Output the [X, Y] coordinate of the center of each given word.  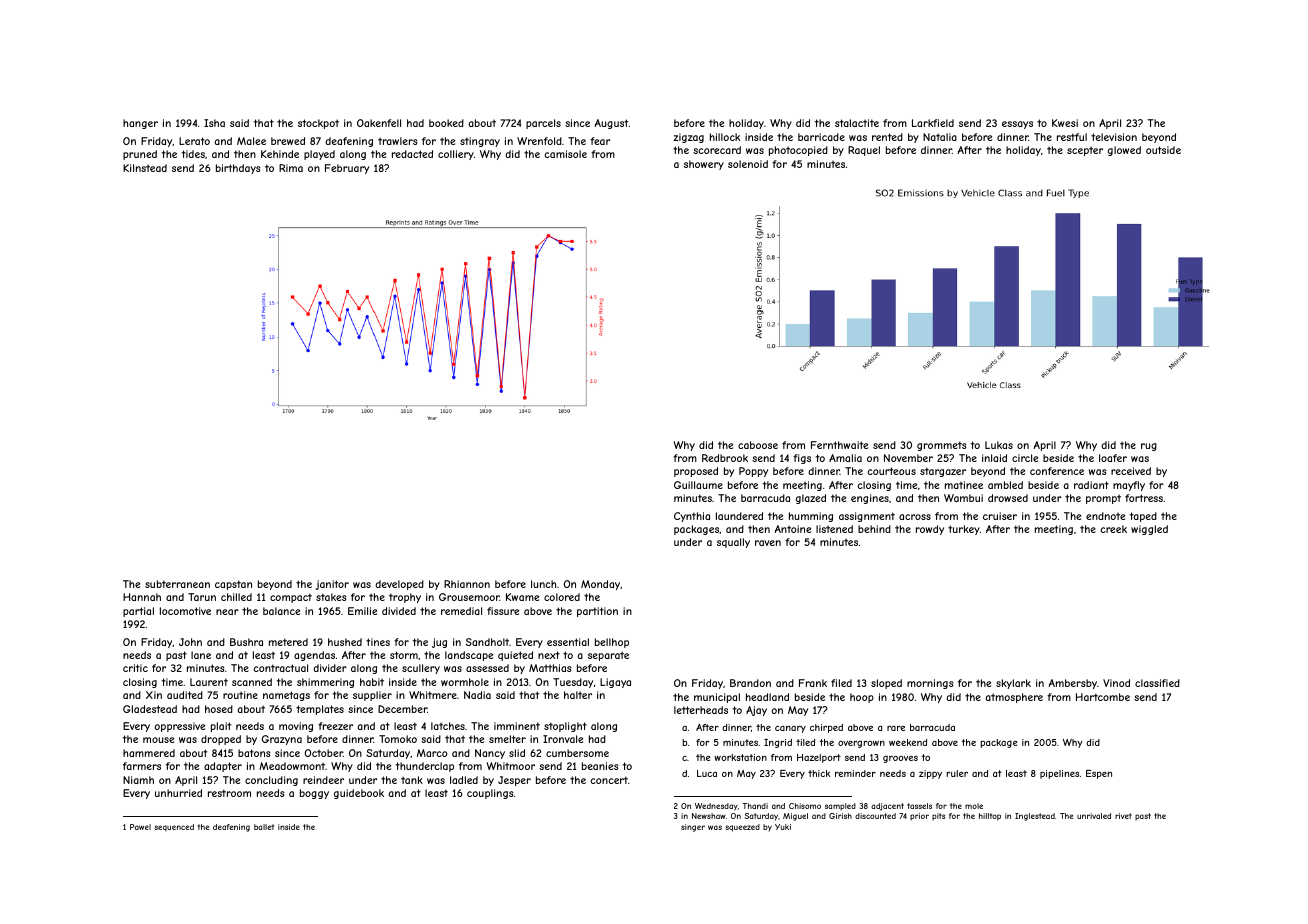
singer [693, 828]
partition [597, 612]
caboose [758, 445]
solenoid [748, 164]
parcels [543, 124]
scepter [1085, 151]
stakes [331, 597]
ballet [264, 827]
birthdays [238, 169]
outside [1163, 150]
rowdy [930, 530]
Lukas [999, 445]
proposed [696, 472]
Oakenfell [379, 123]
